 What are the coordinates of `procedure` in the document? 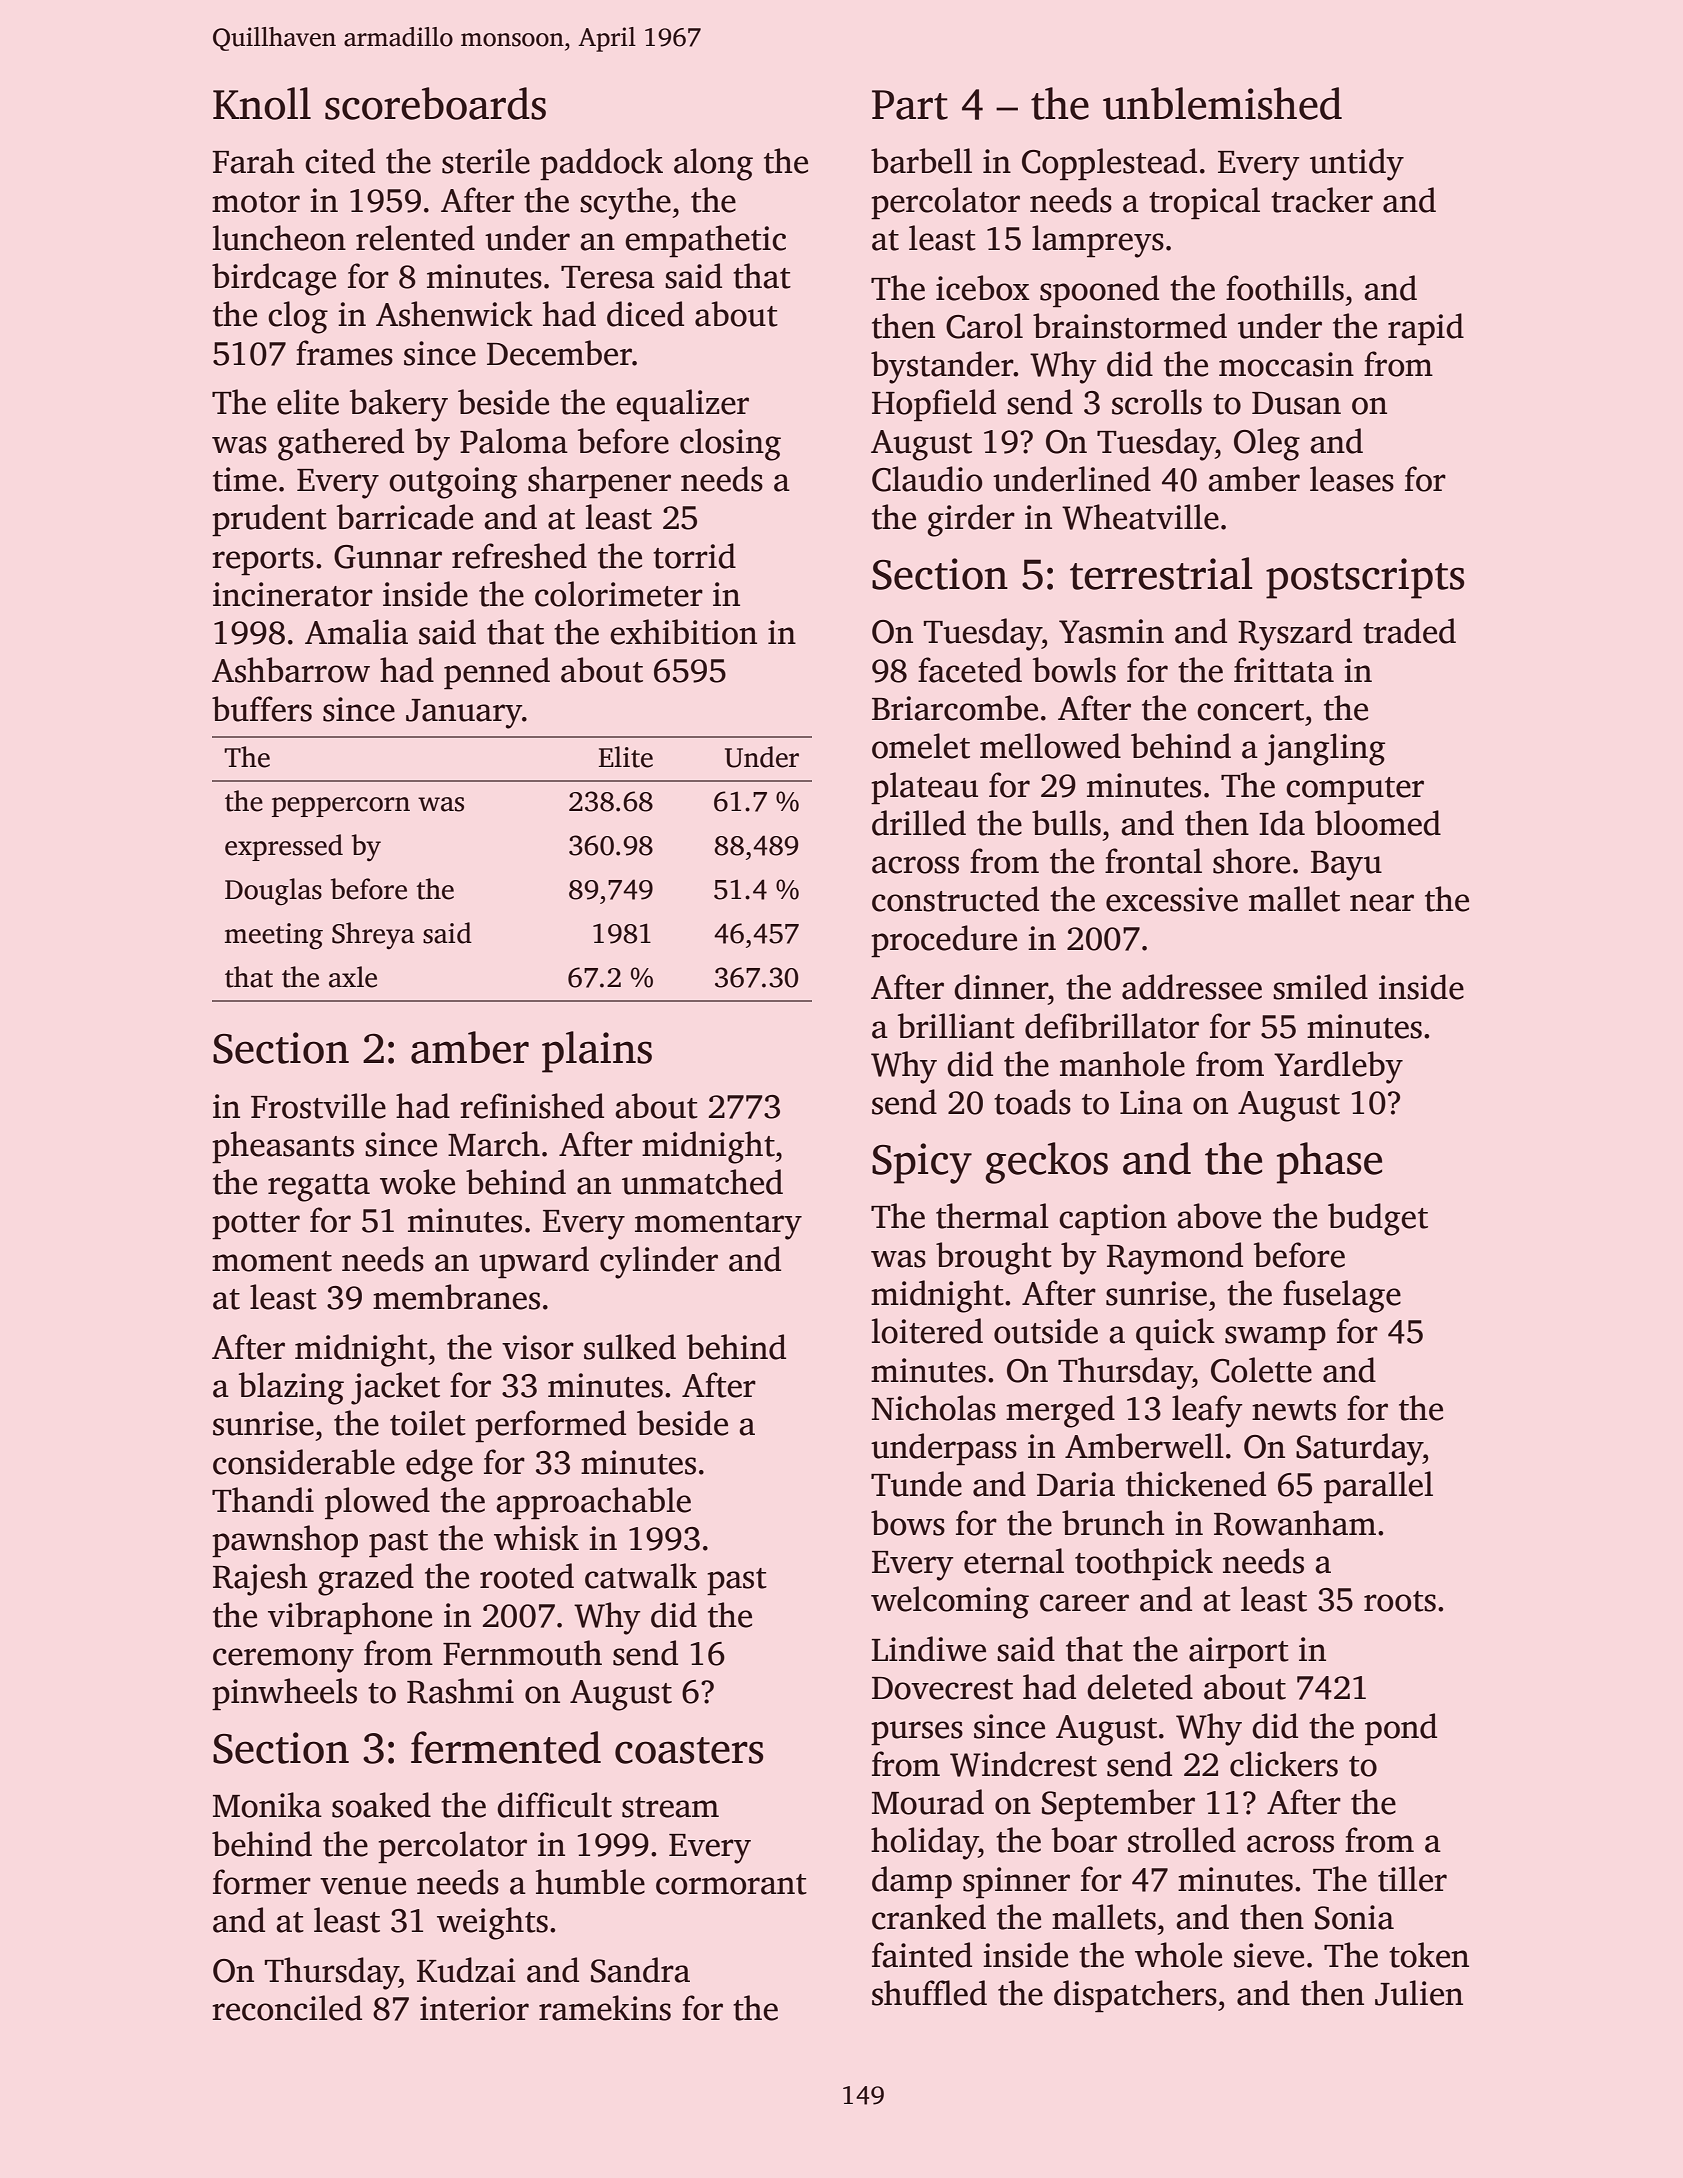 It's located at (944, 941).
